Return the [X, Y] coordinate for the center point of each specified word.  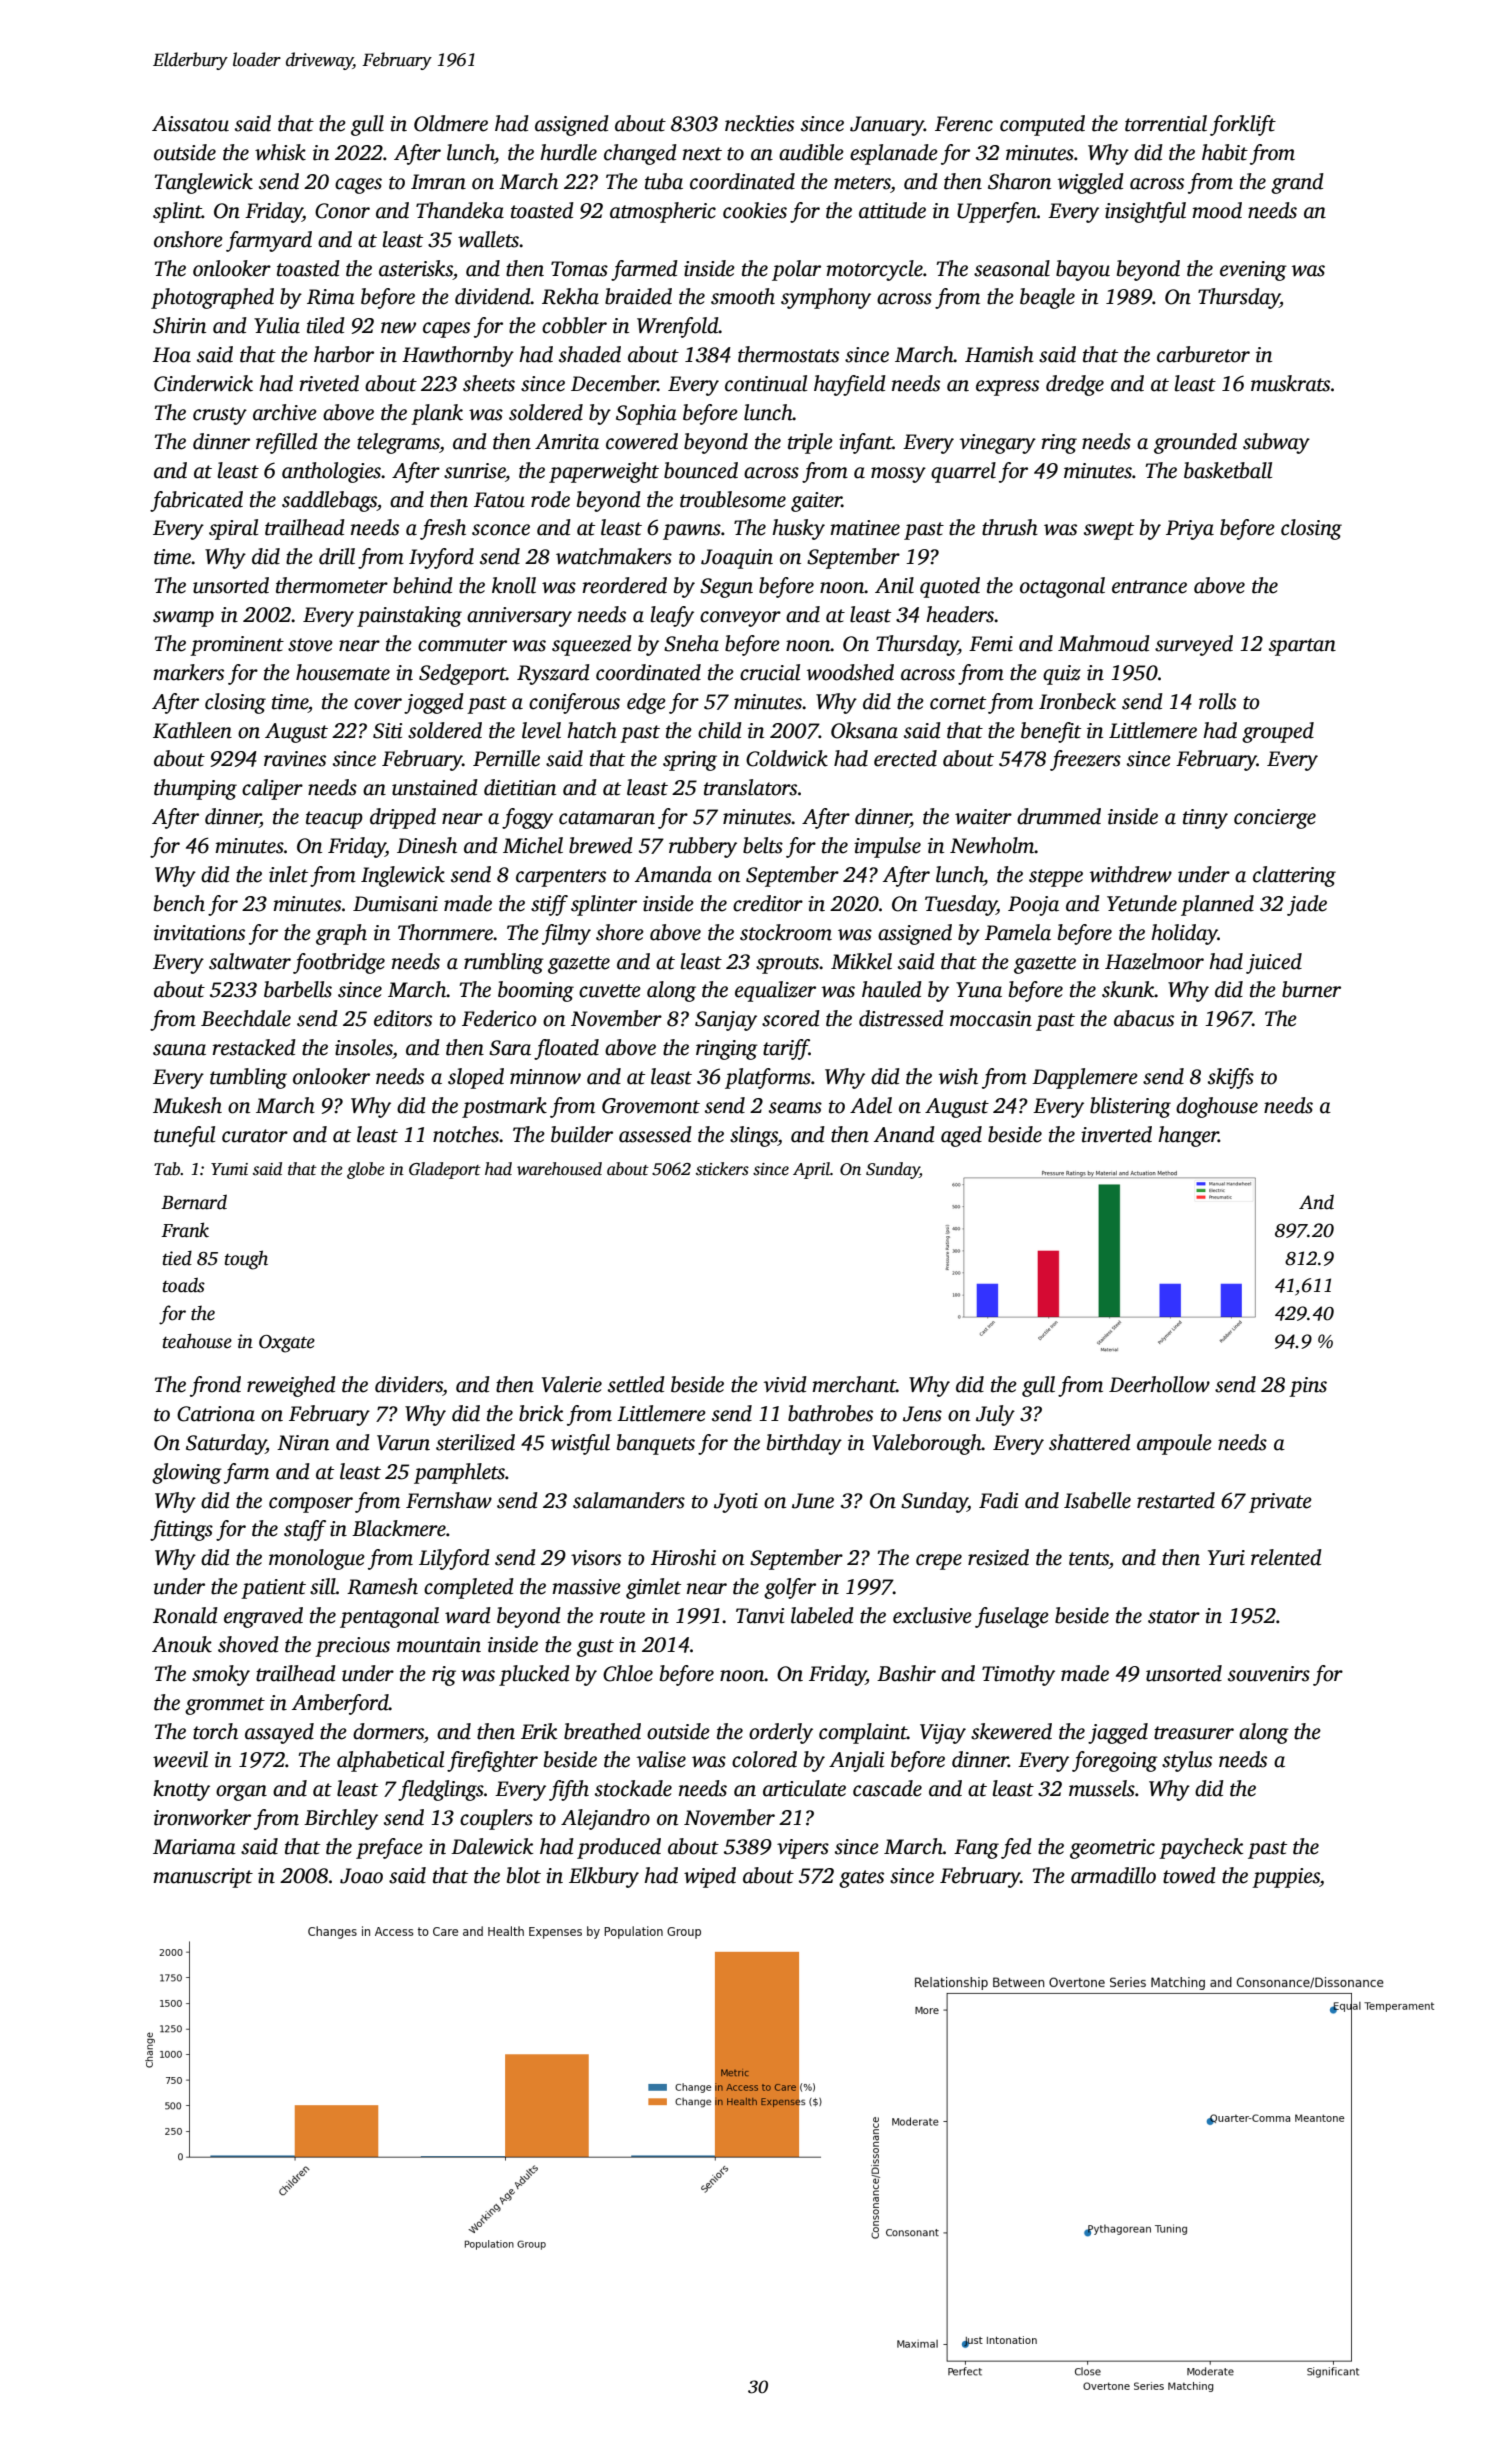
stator [1174, 1617]
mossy [898, 475]
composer [311, 1505]
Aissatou [190, 124]
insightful [1145, 212]
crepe [939, 1562]
